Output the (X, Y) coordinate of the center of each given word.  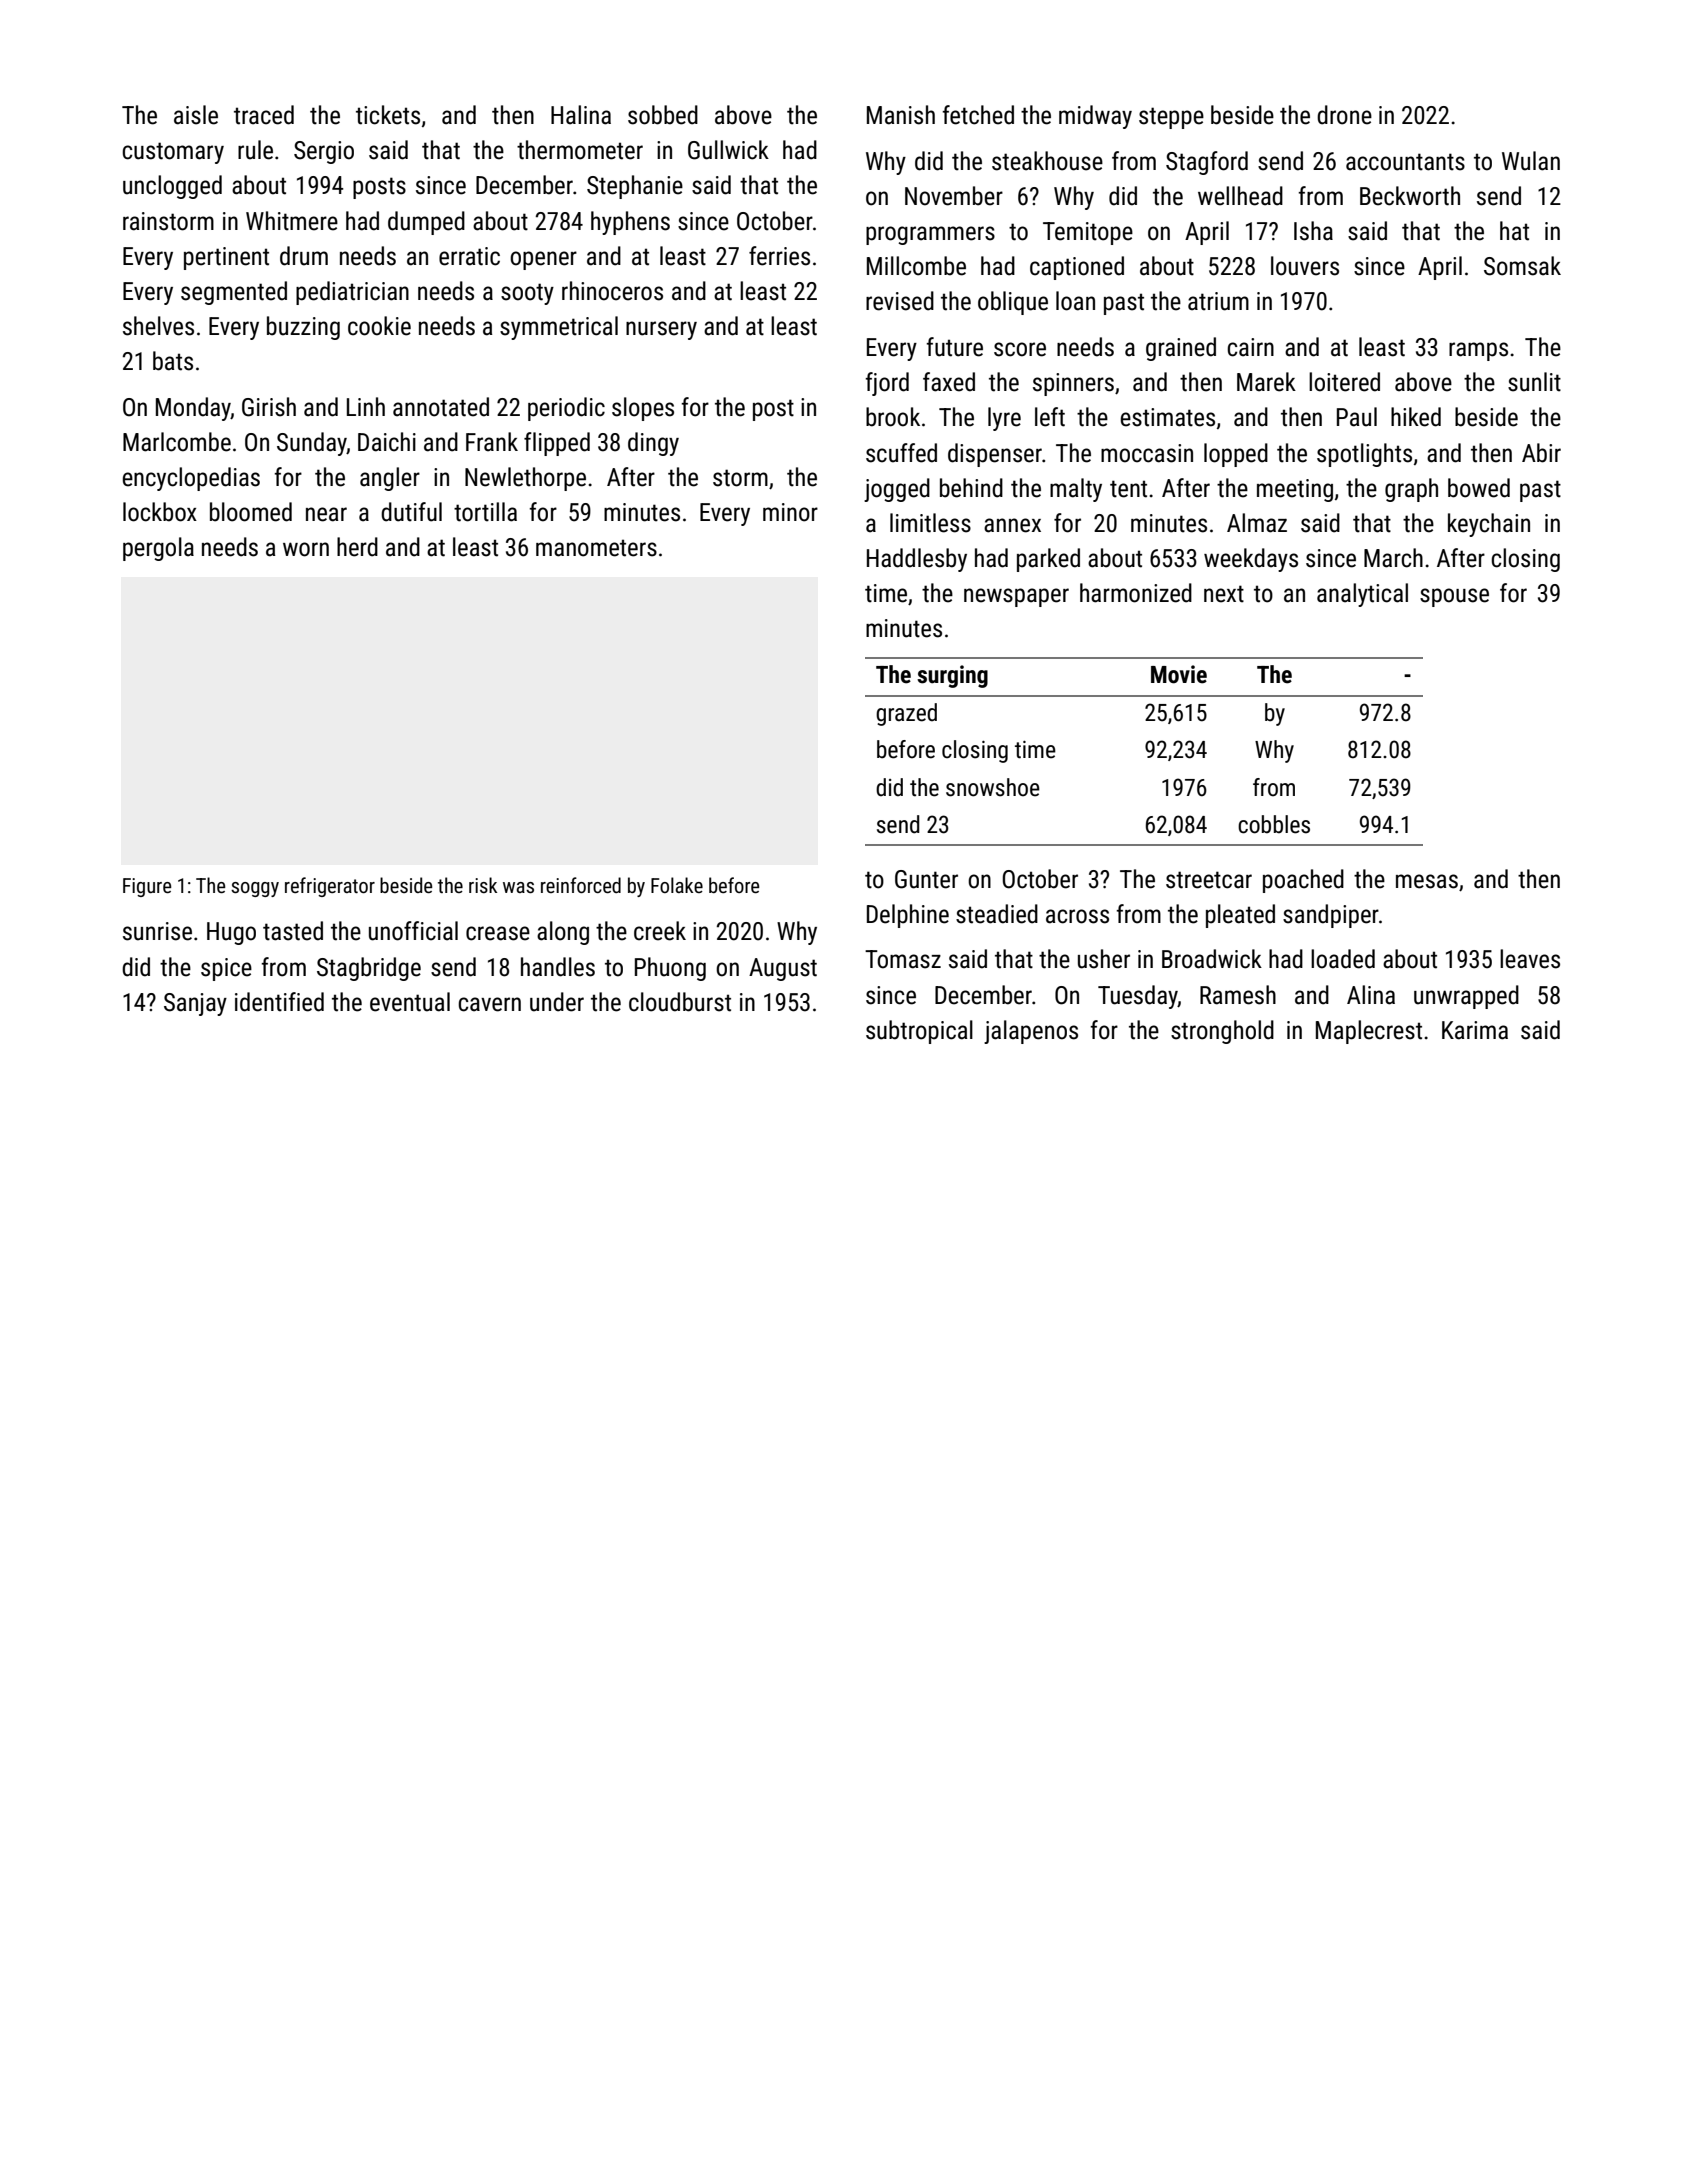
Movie (1179, 674)
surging (952, 676)
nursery (661, 330)
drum (304, 256)
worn (306, 549)
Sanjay (195, 1004)
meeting (1295, 490)
